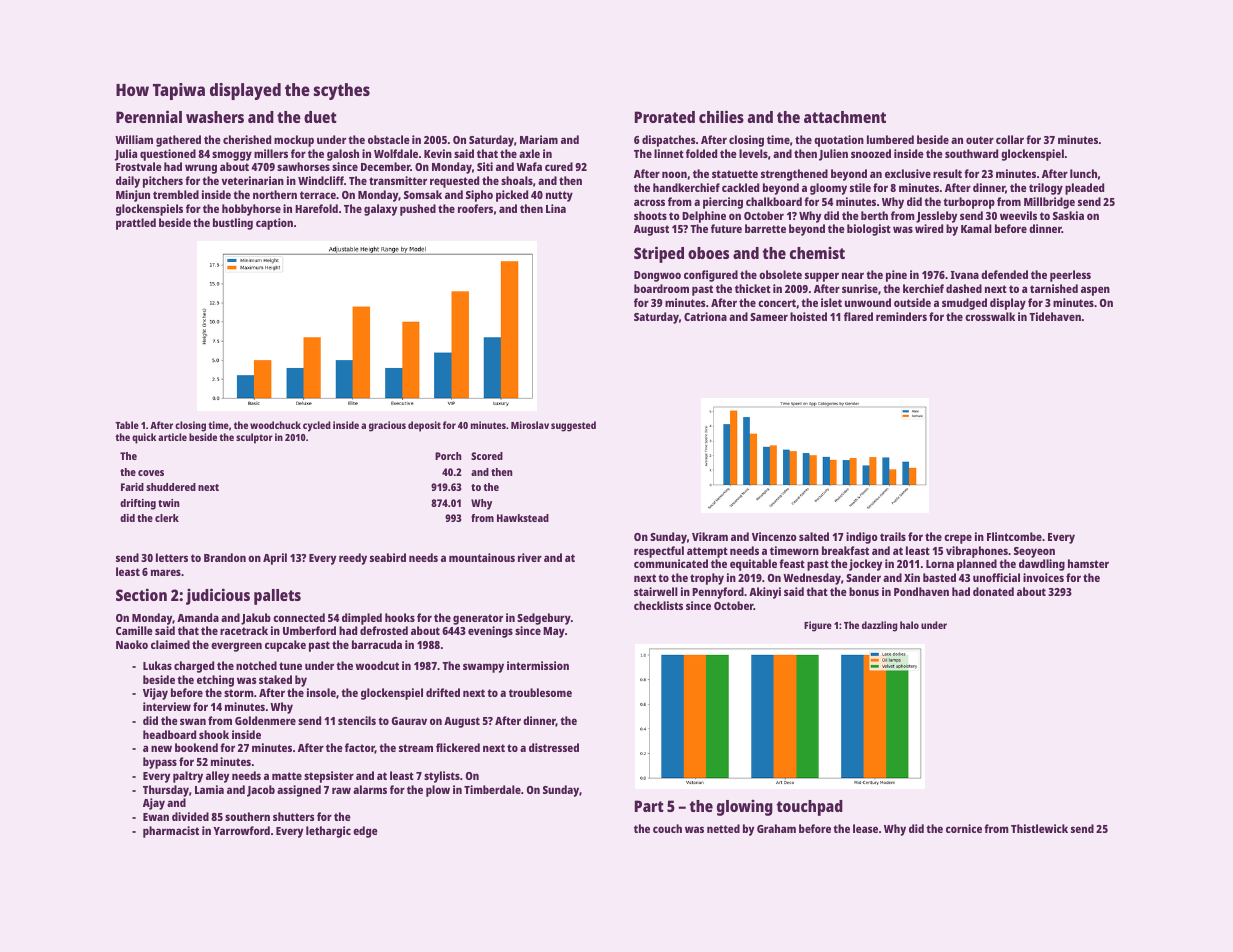 The height and width of the screenshot is (952, 1233). What do you see at coordinates (167, 518) in the screenshot?
I see `clerk` at bounding box center [167, 518].
